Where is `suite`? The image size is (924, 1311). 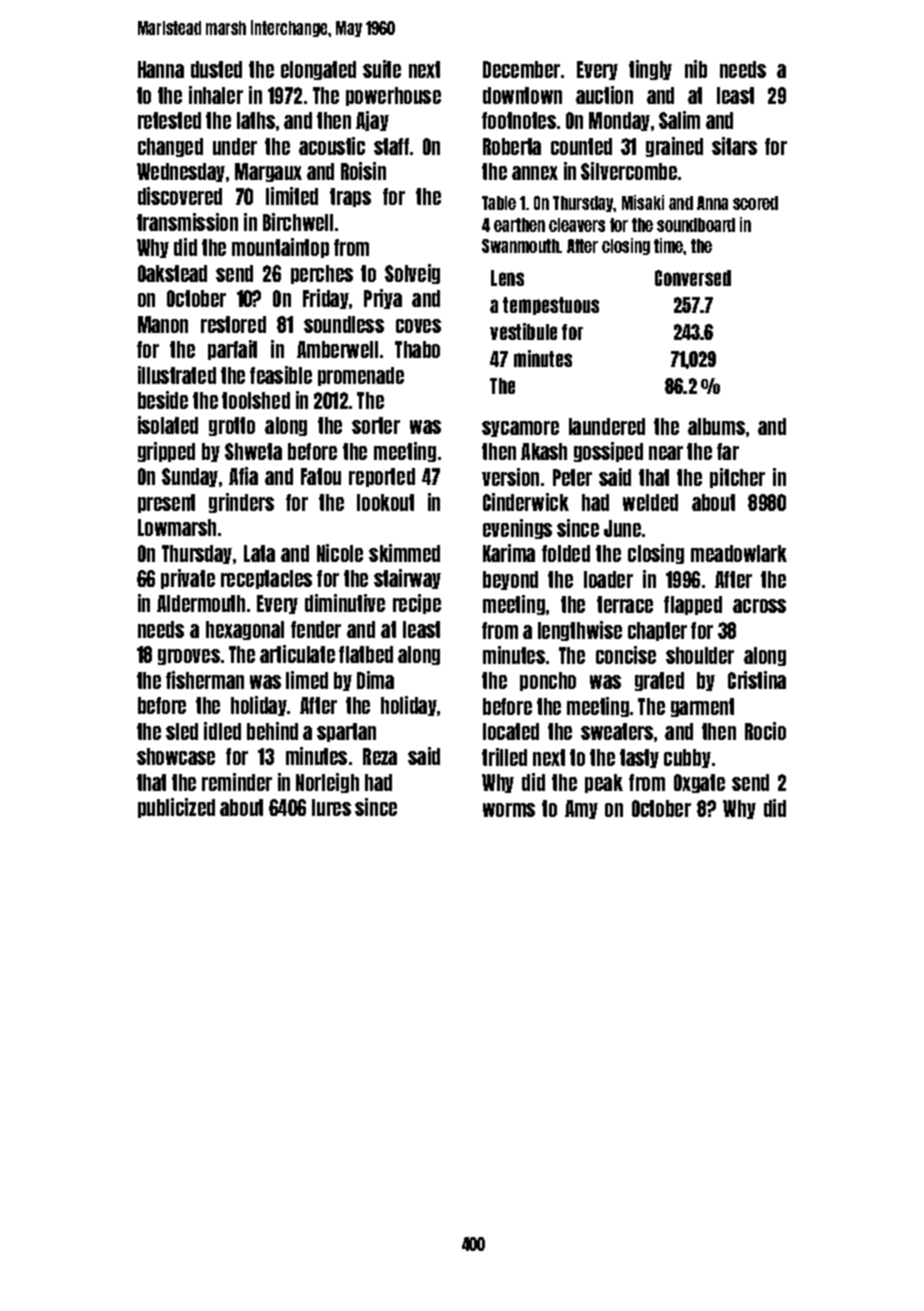 suite is located at coordinates (382, 69).
